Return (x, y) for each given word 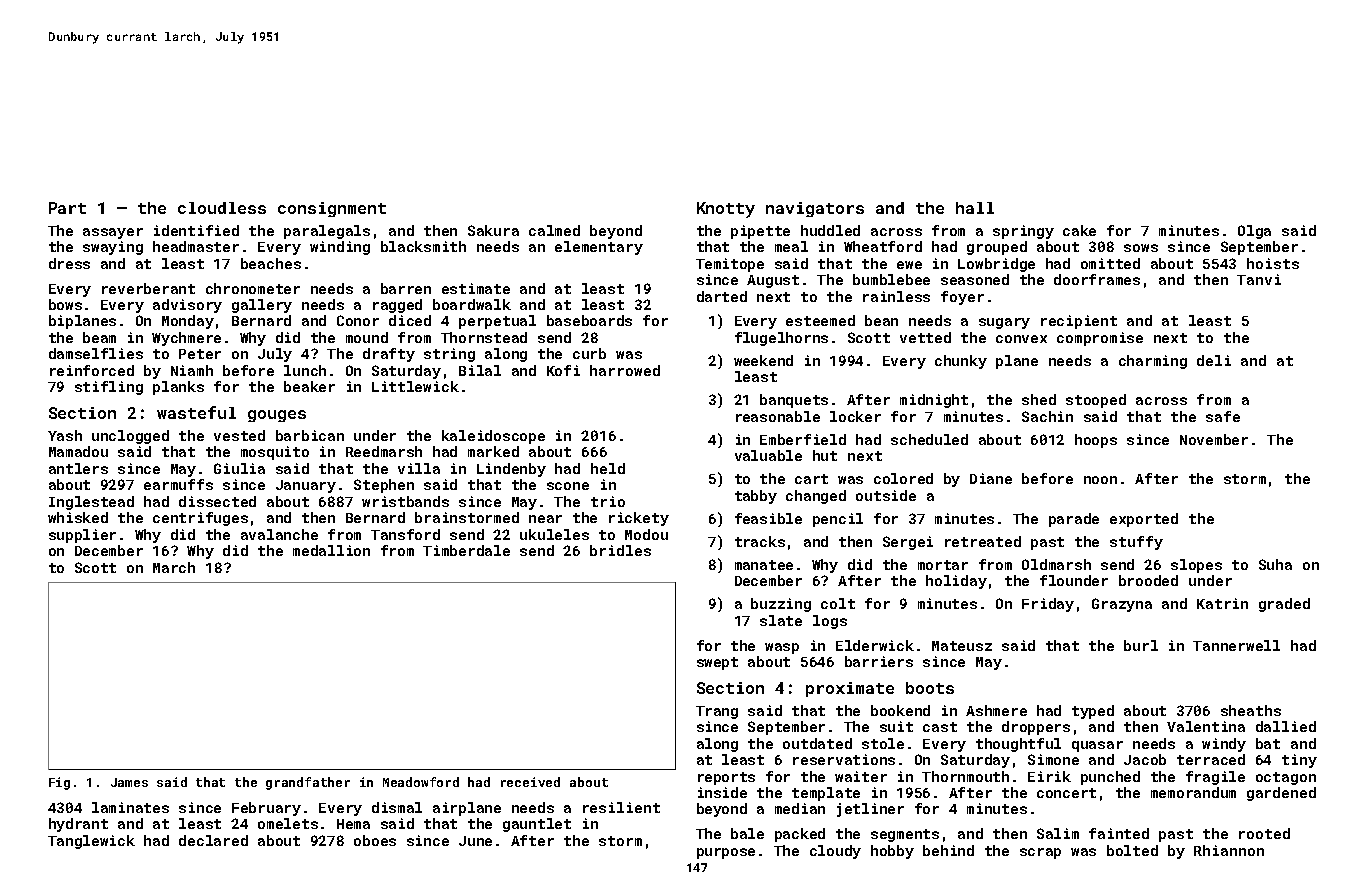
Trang (717, 712)
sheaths (1251, 710)
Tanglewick (91, 842)
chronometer (253, 288)
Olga (1254, 232)
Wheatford (883, 246)
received (530, 782)
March (174, 567)
